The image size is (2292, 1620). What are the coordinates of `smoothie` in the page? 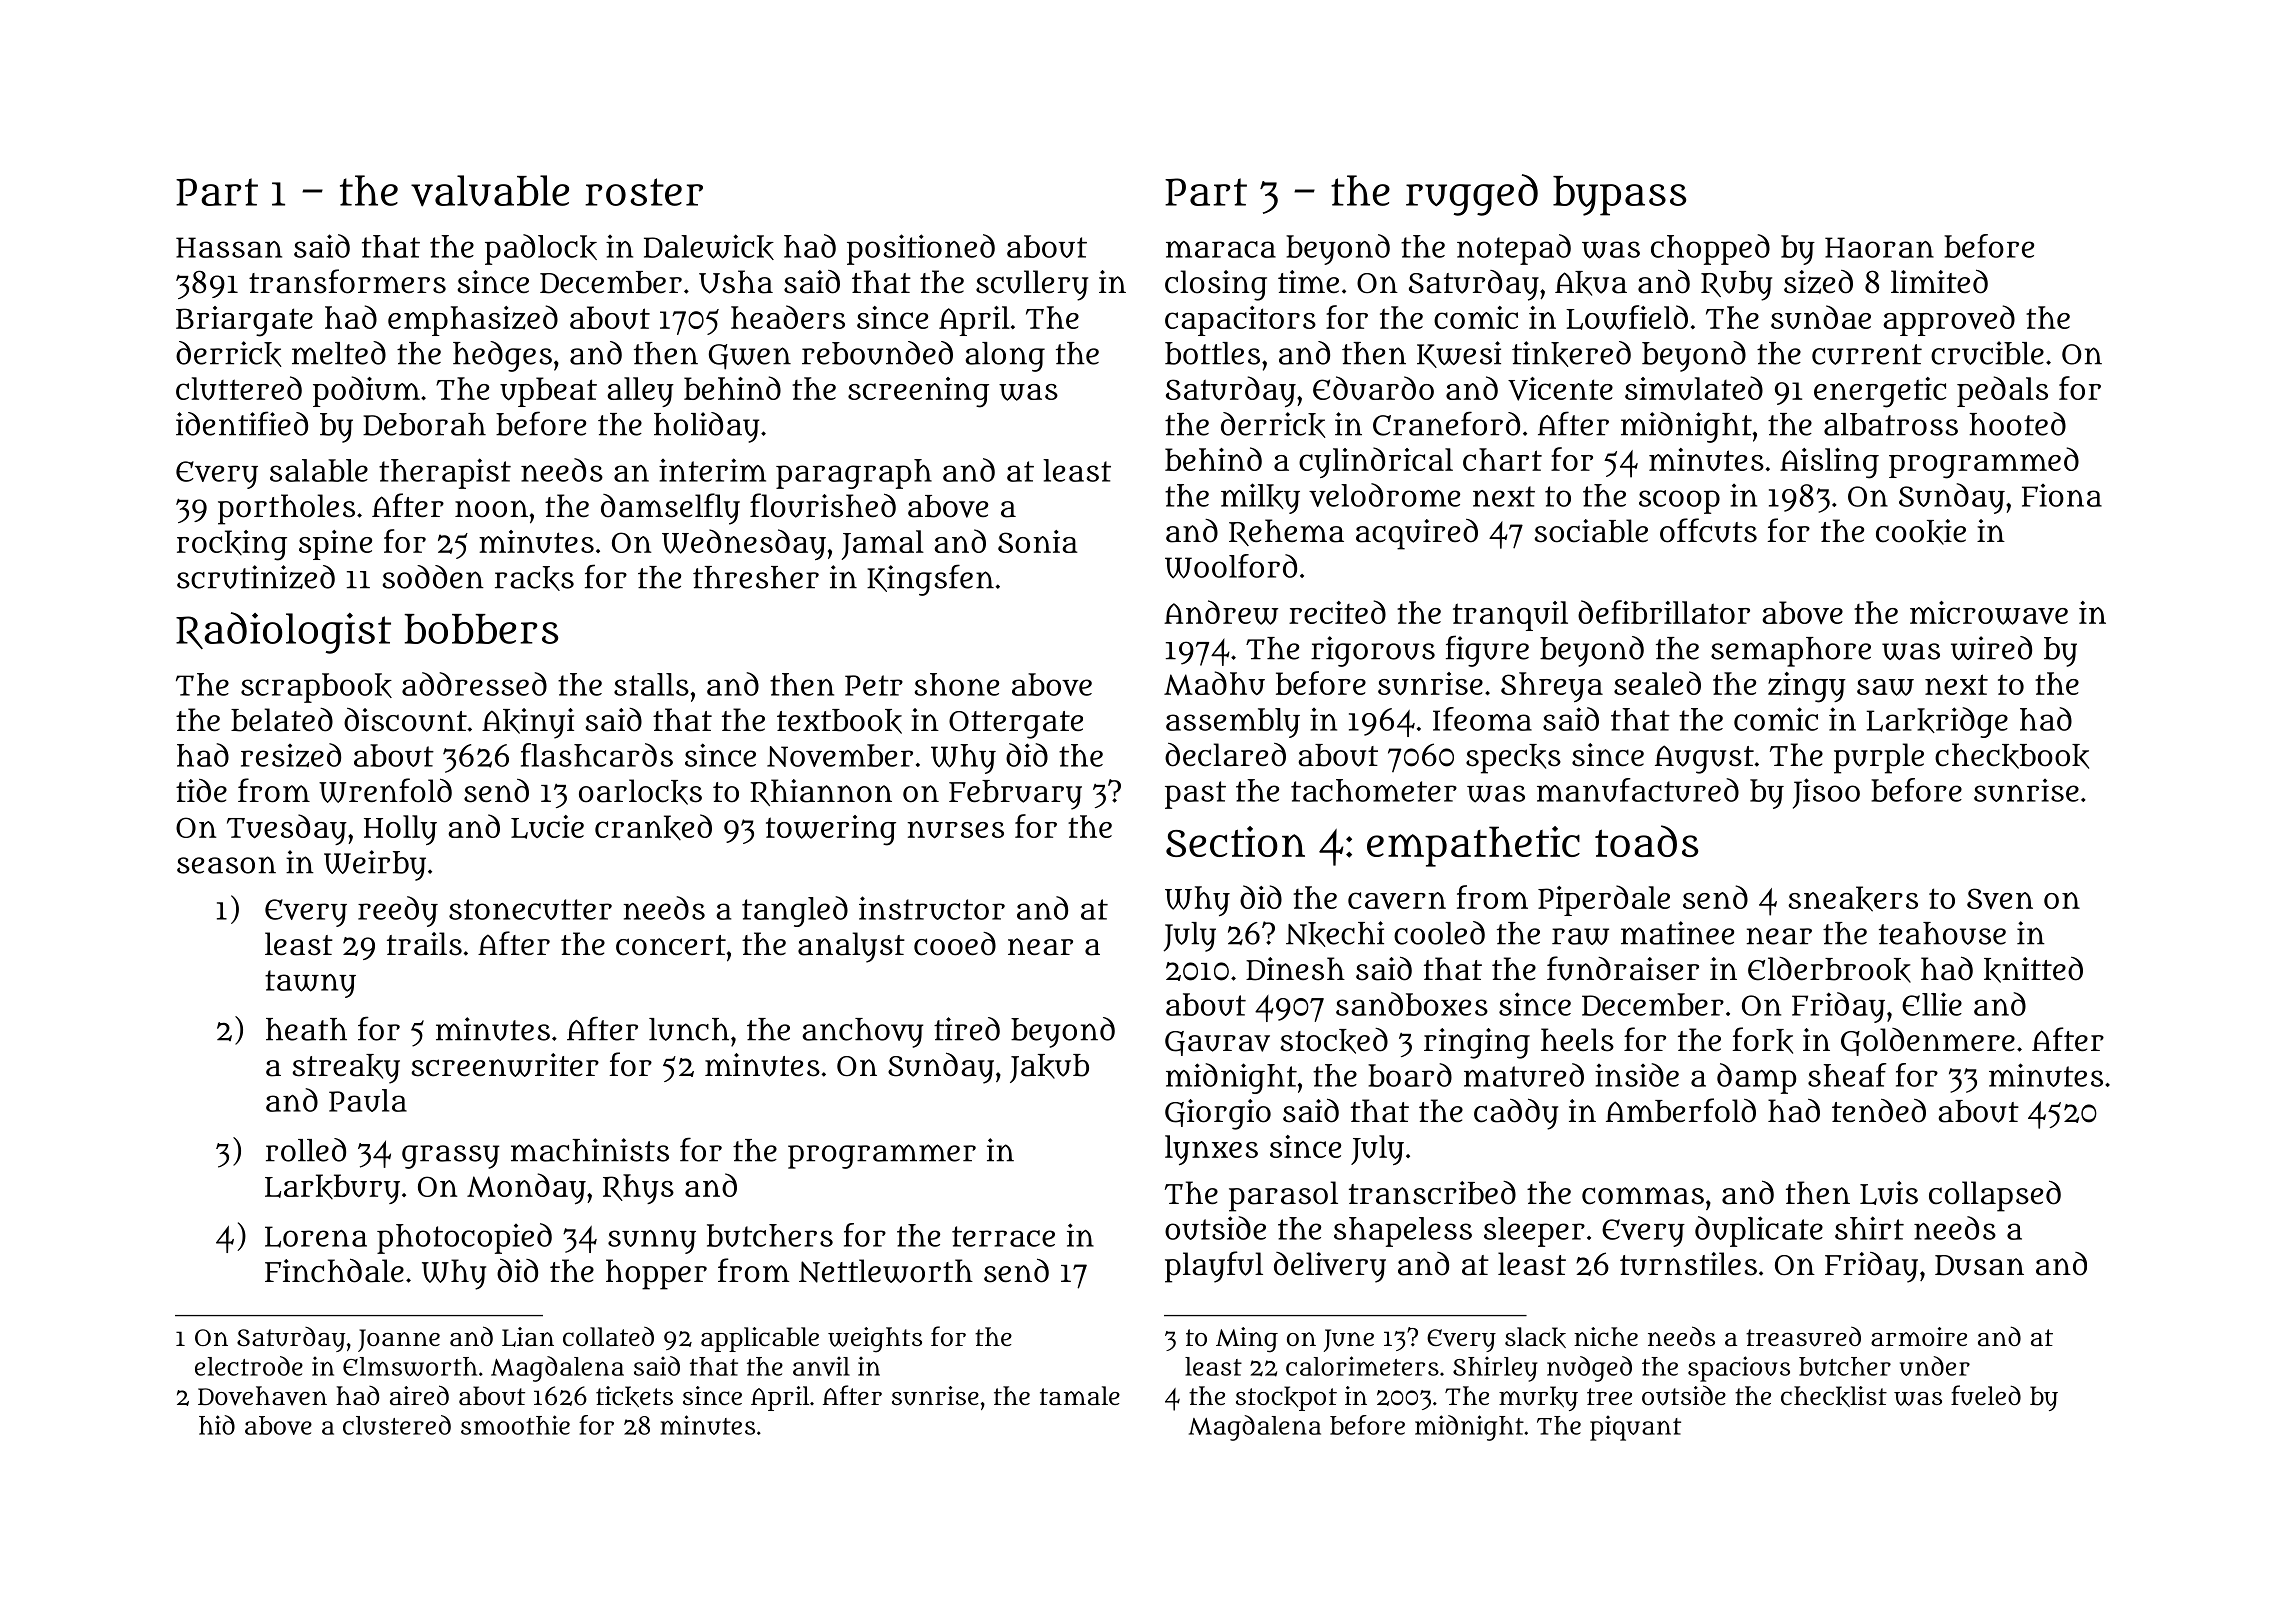 It's located at (515, 1425).
